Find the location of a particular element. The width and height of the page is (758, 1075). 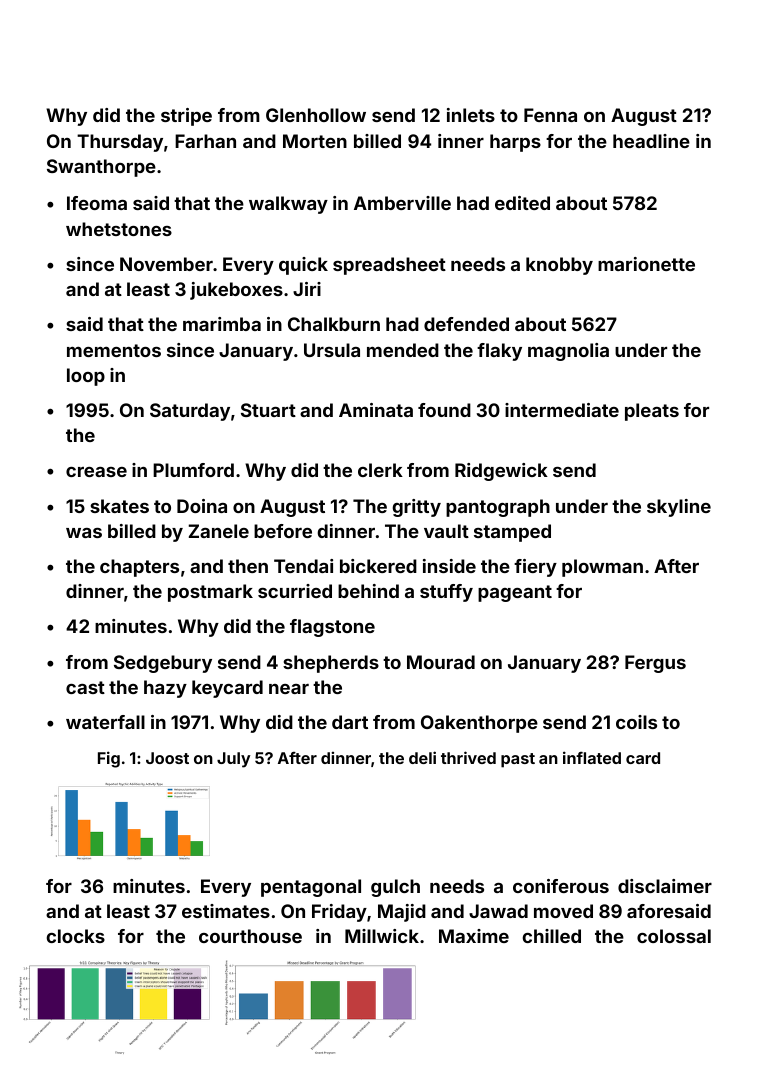

Glenhollow is located at coordinates (316, 115).
